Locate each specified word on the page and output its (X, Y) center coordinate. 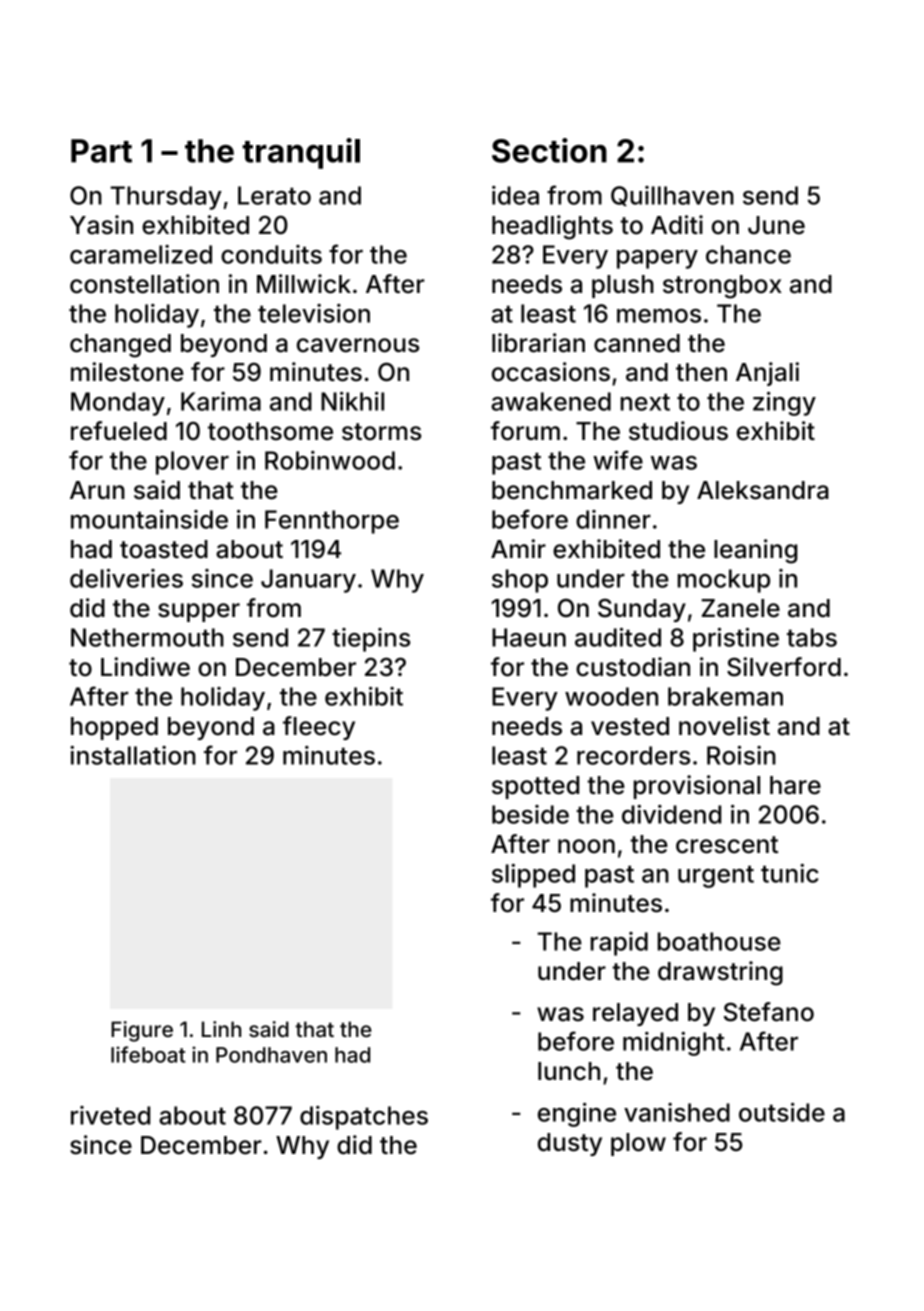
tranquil (301, 153)
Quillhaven (672, 196)
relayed (635, 1014)
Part (101, 151)
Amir (518, 548)
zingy (784, 404)
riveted (110, 1115)
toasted (164, 549)
